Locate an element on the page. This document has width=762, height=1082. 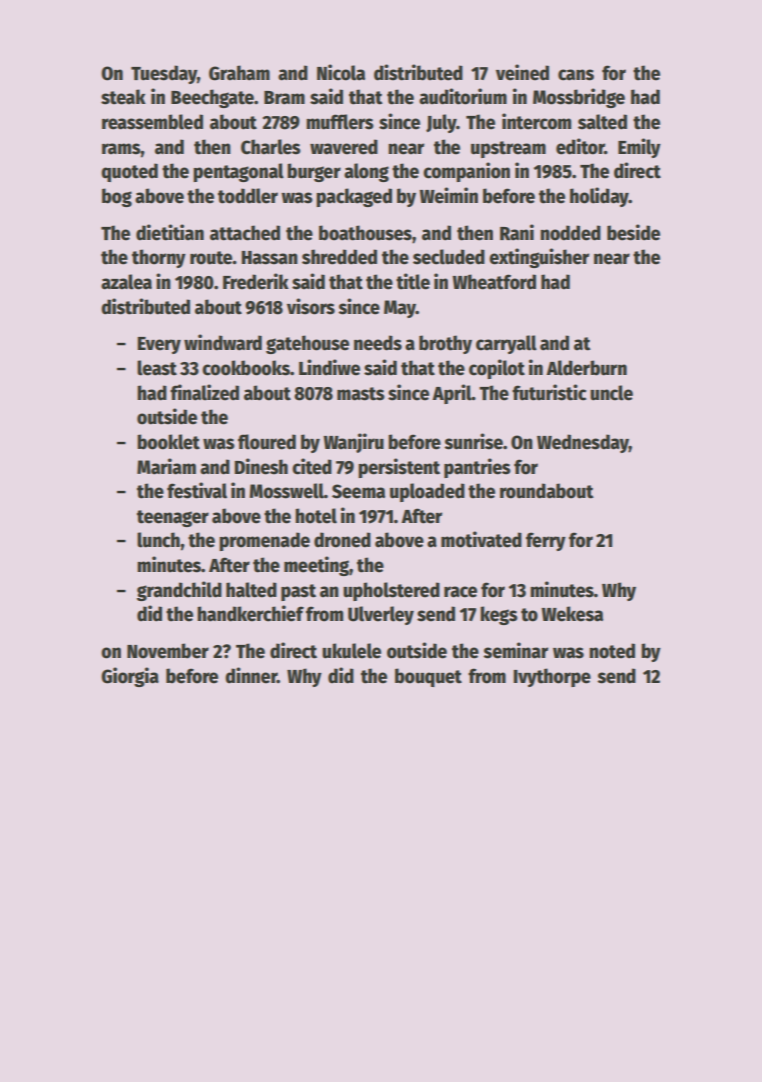
sunrise is located at coordinates (473, 441).
